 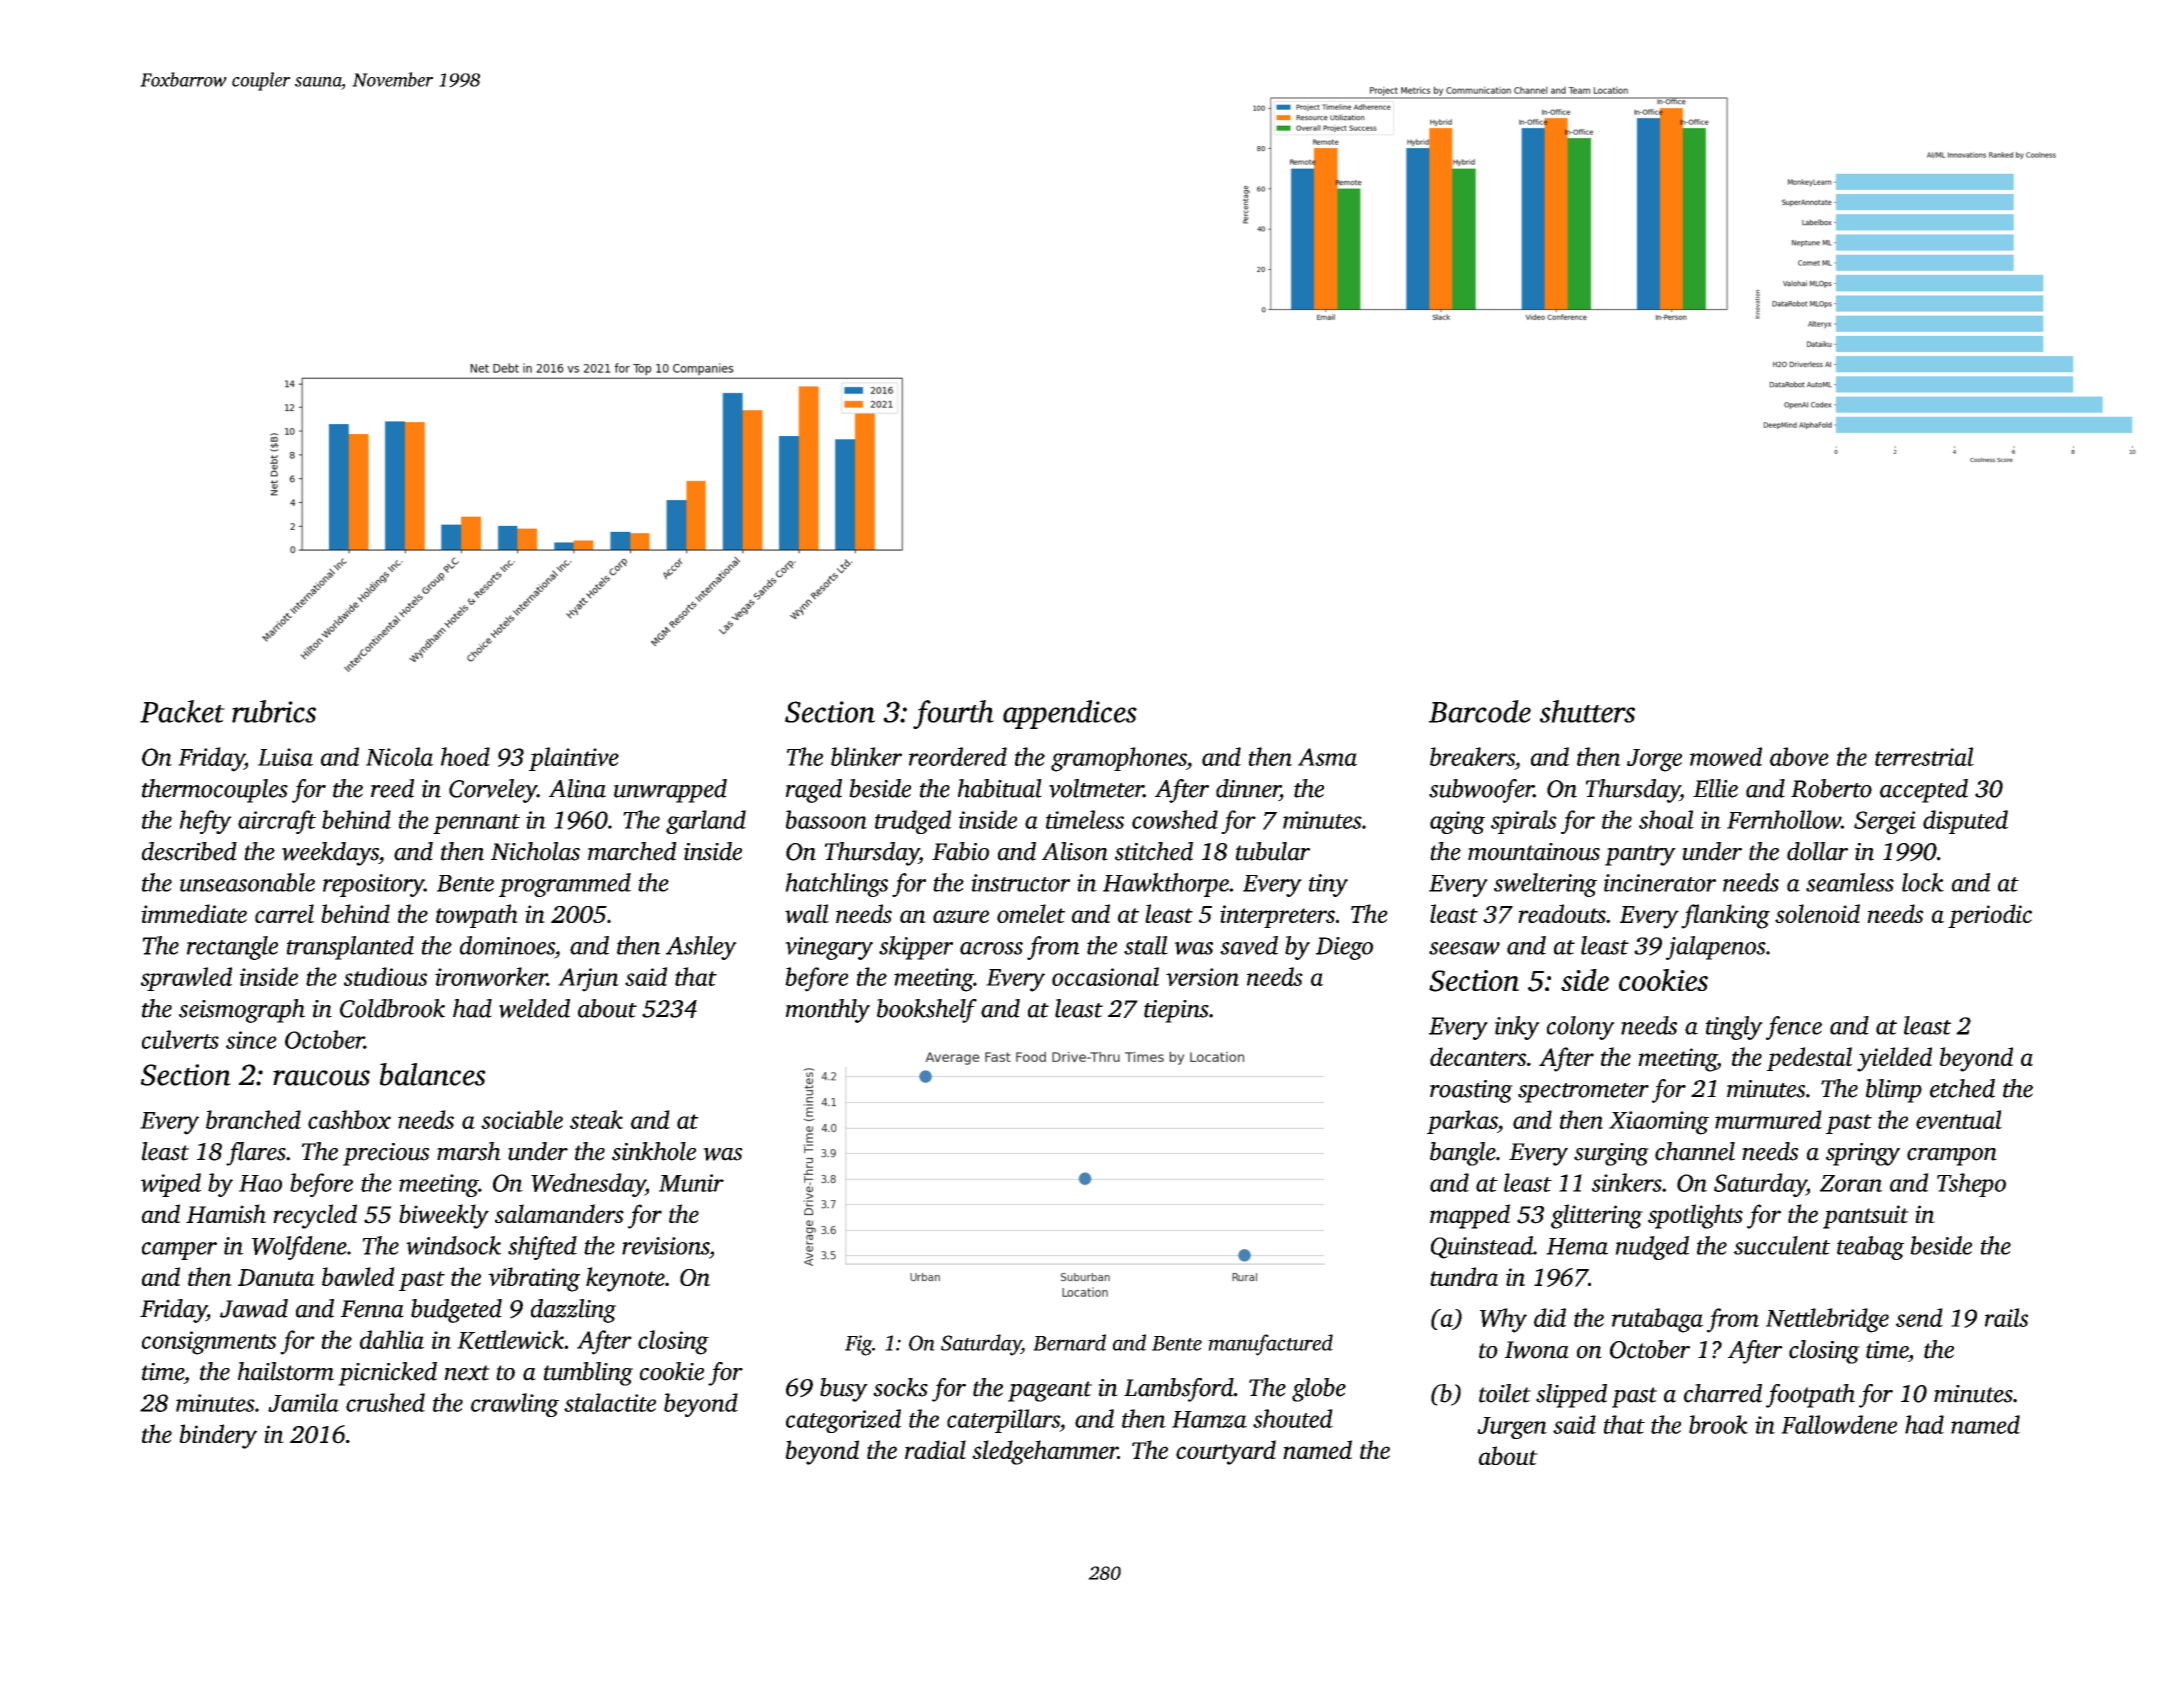 I want to click on azure, so click(x=961, y=917).
